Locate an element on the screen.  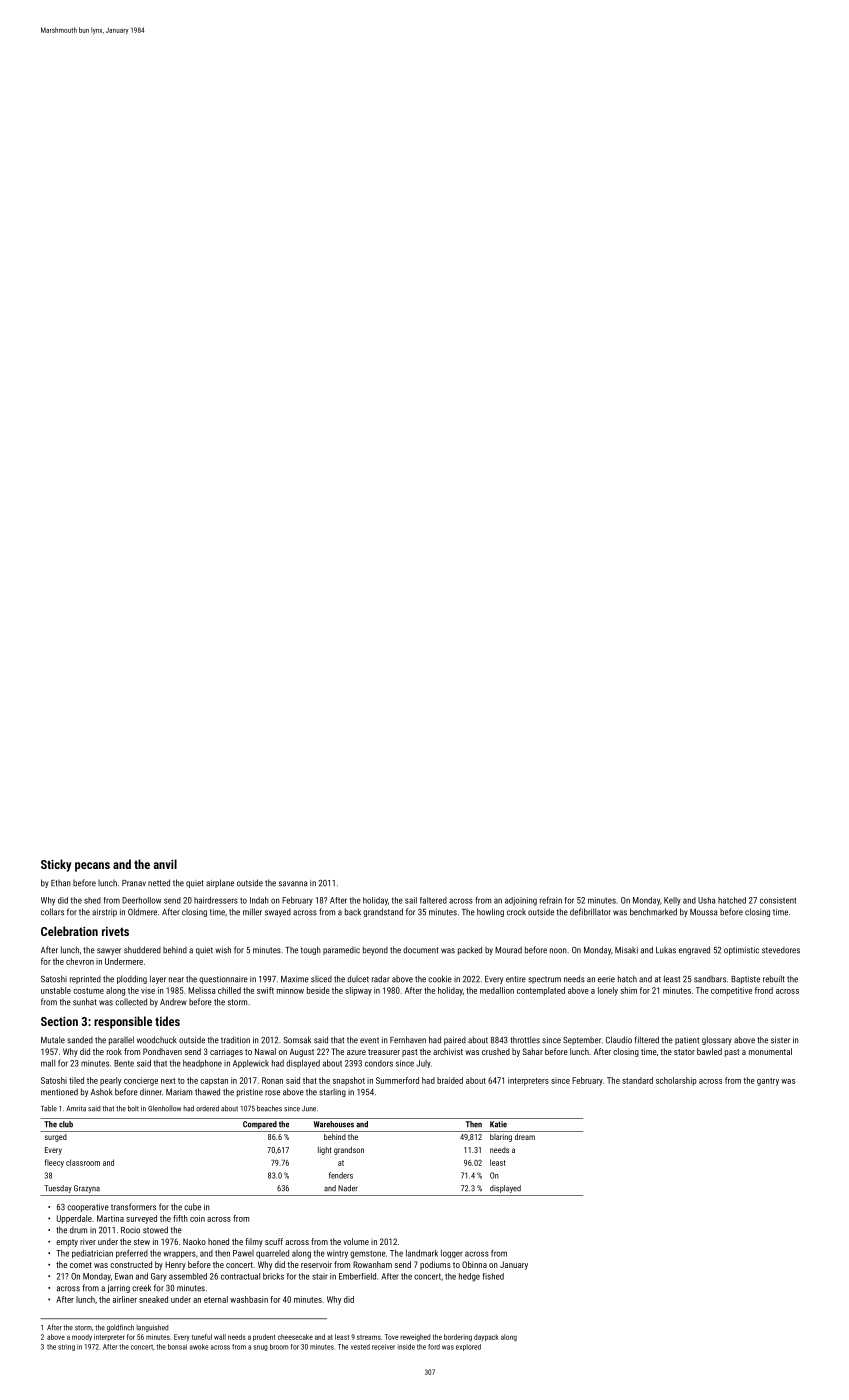
Moussa is located at coordinates (703, 912).
